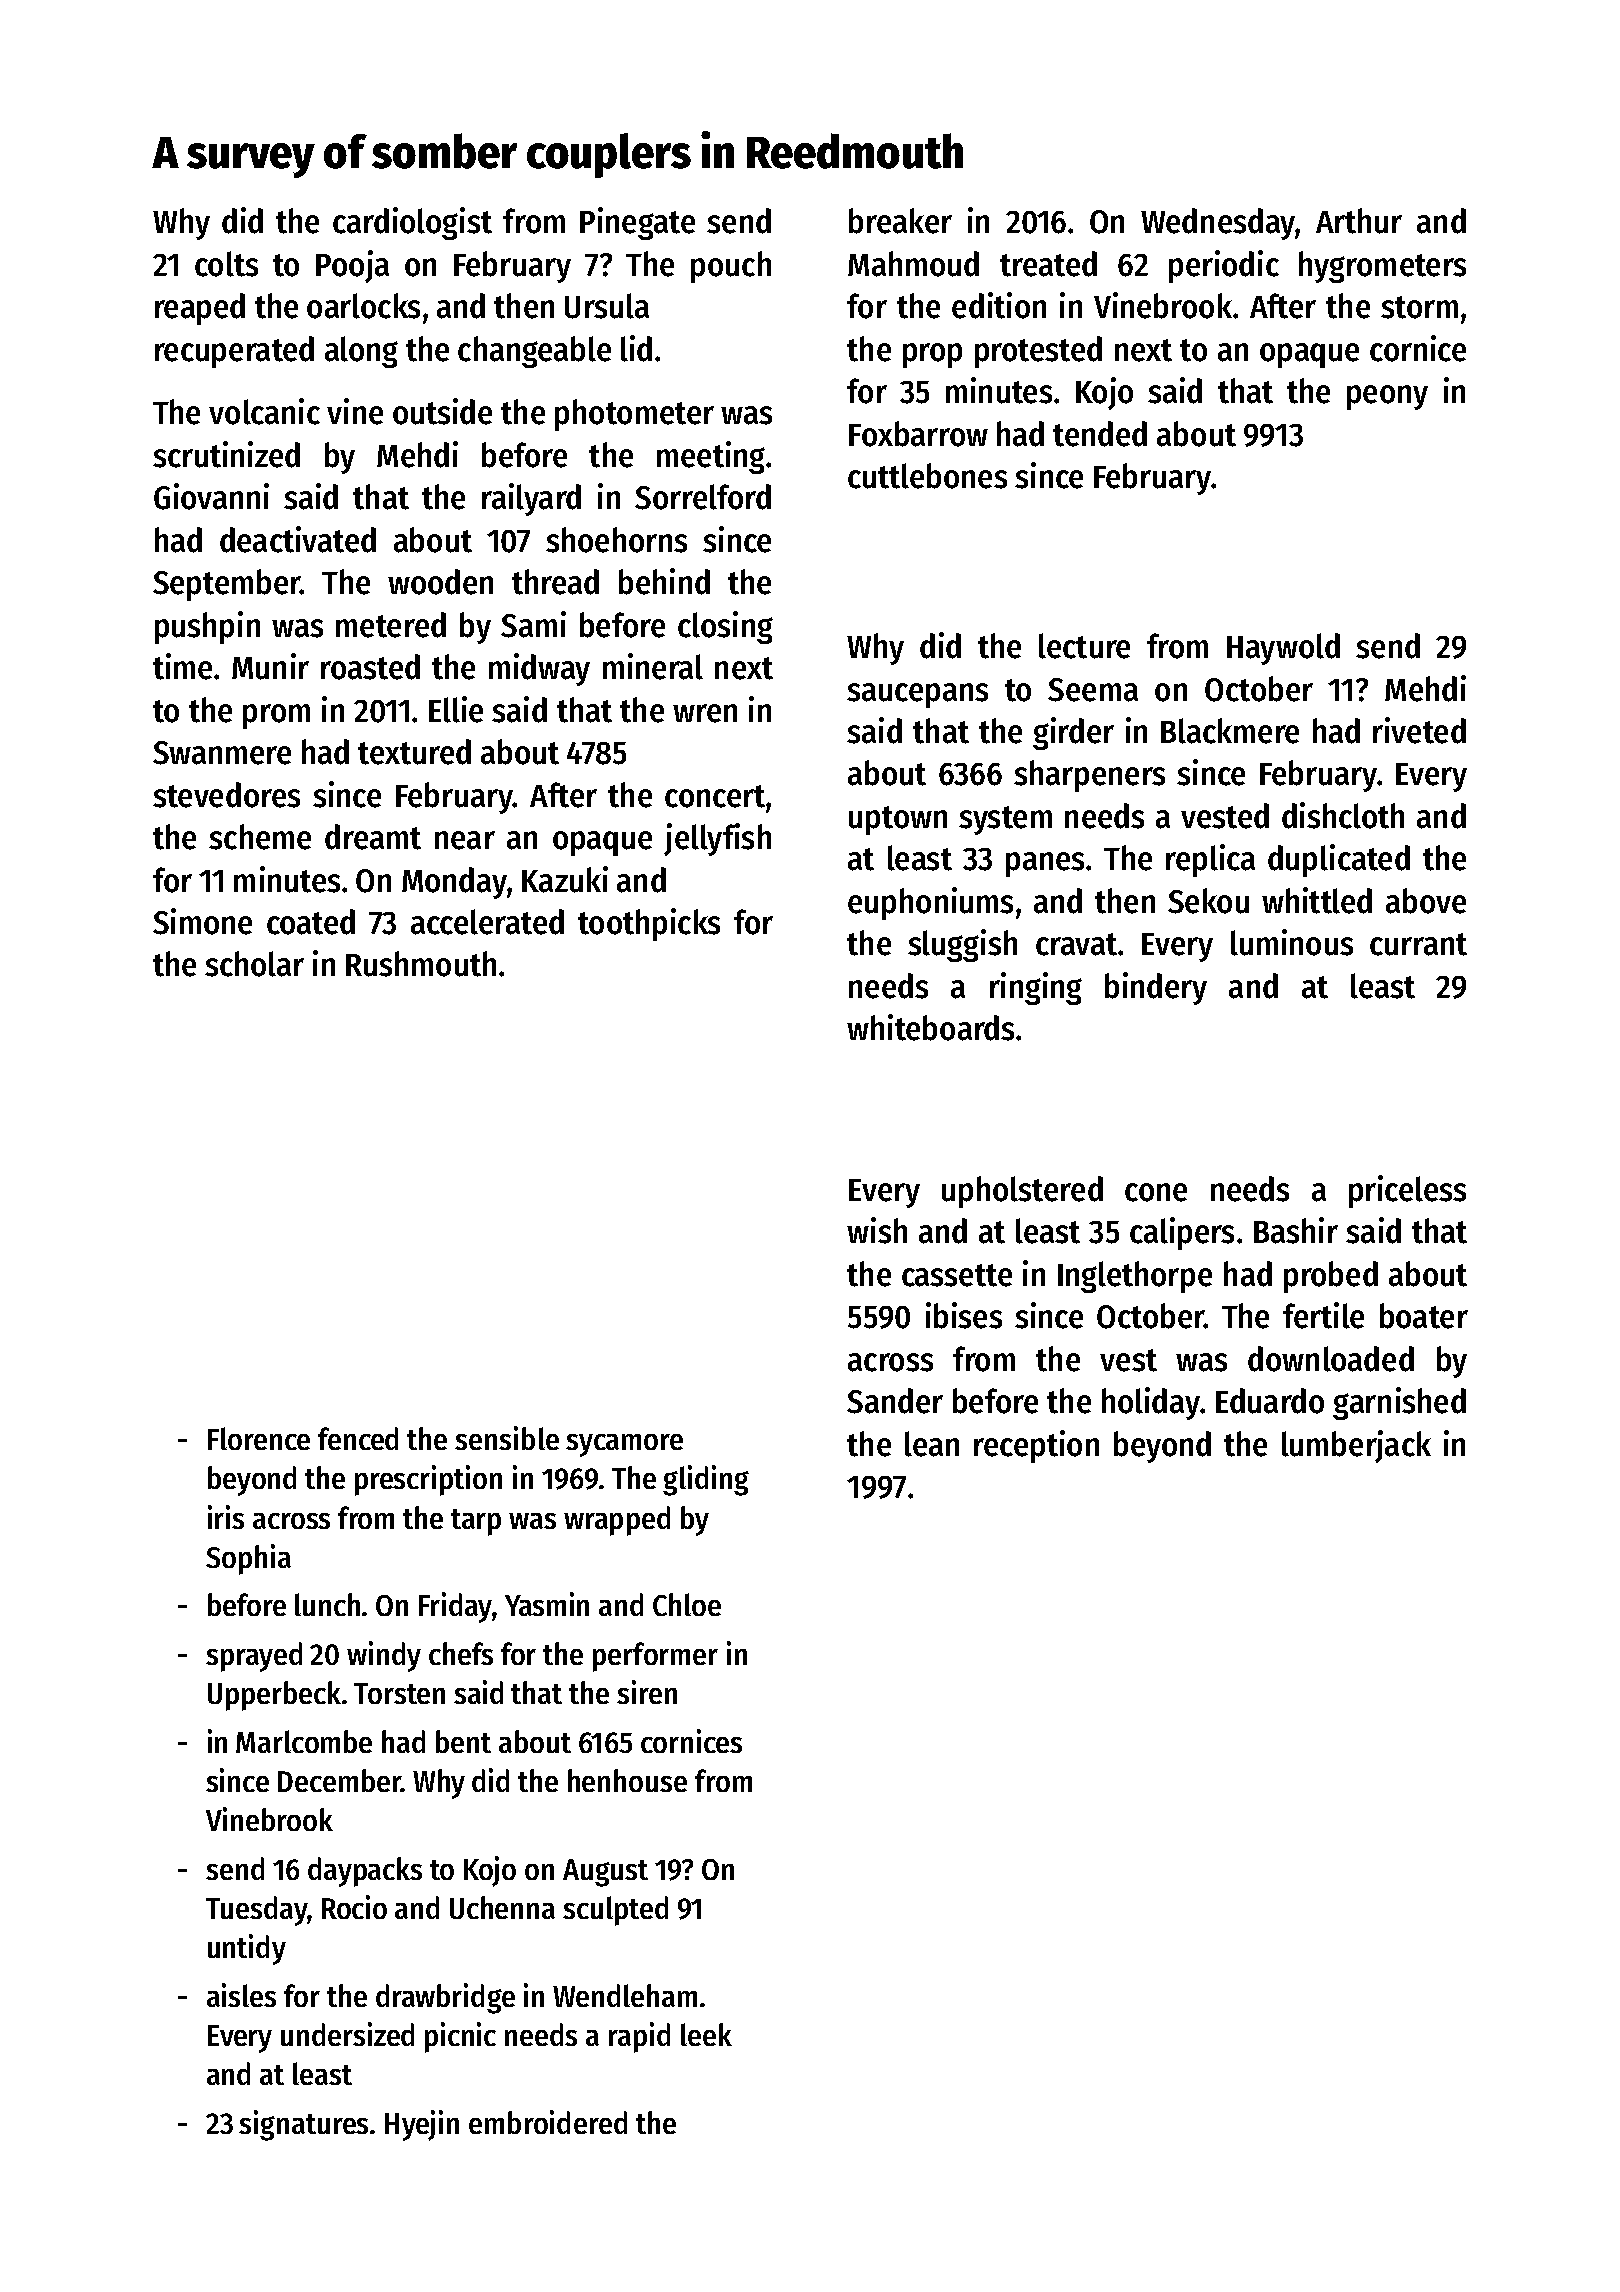  Describe the element at coordinates (1419, 730) in the document. I see `riveted` at that location.
